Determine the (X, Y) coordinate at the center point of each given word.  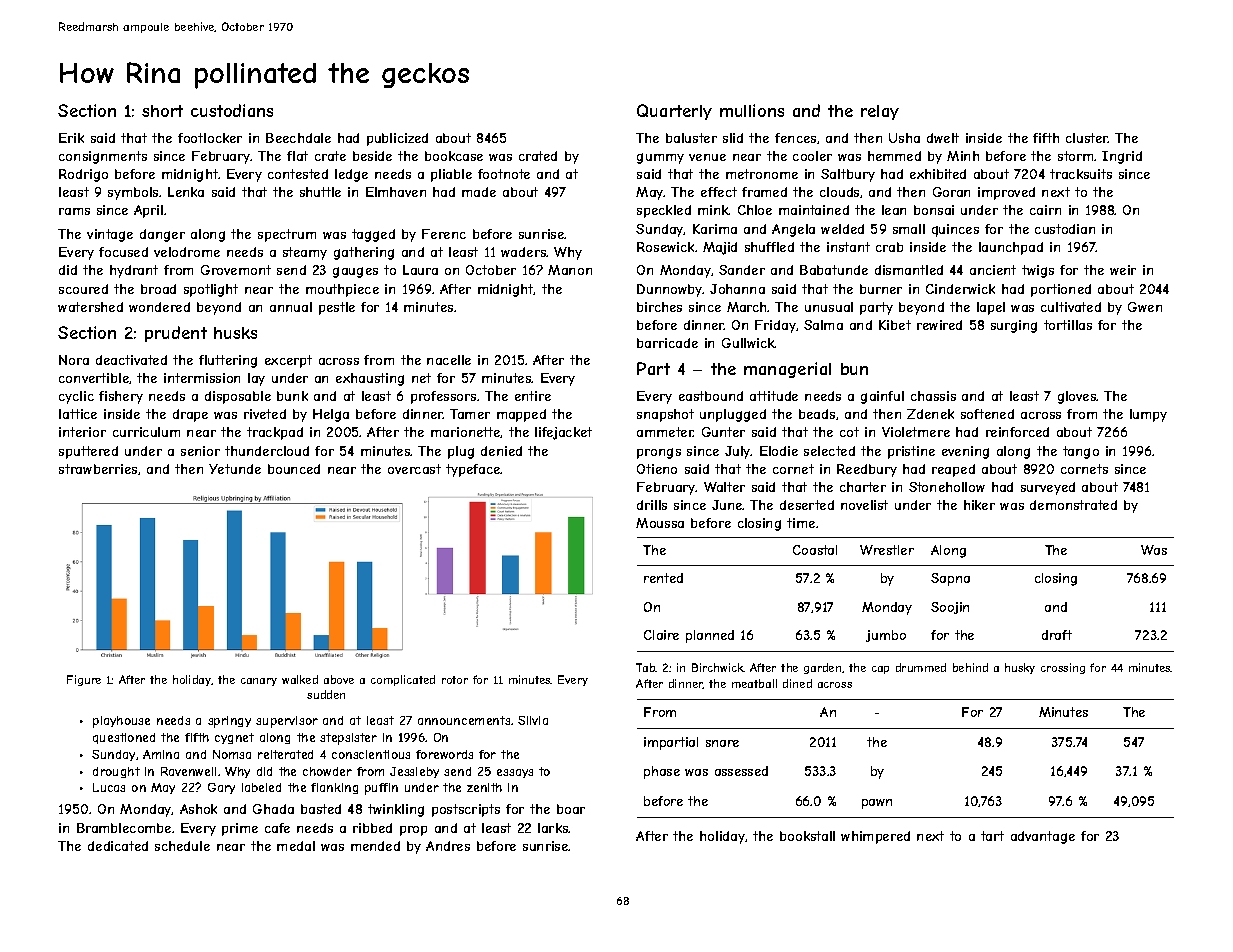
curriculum (146, 432)
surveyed (1048, 488)
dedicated (118, 846)
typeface (473, 470)
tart (992, 836)
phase (662, 772)
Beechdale (298, 138)
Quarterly (674, 112)
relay (880, 112)
